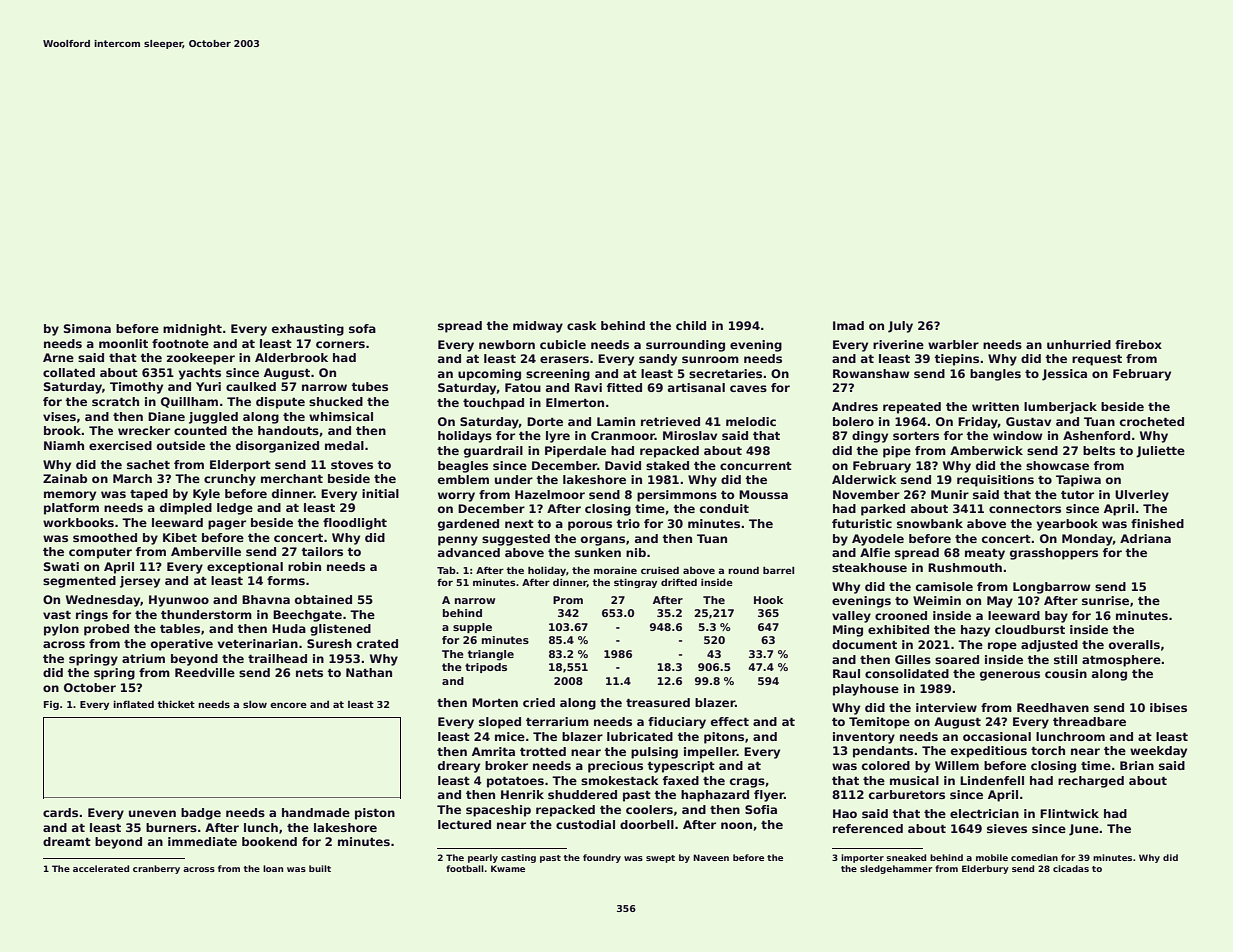  Describe the element at coordinates (1160, 452) in the screenshot. I see `Juliette` at that location.
